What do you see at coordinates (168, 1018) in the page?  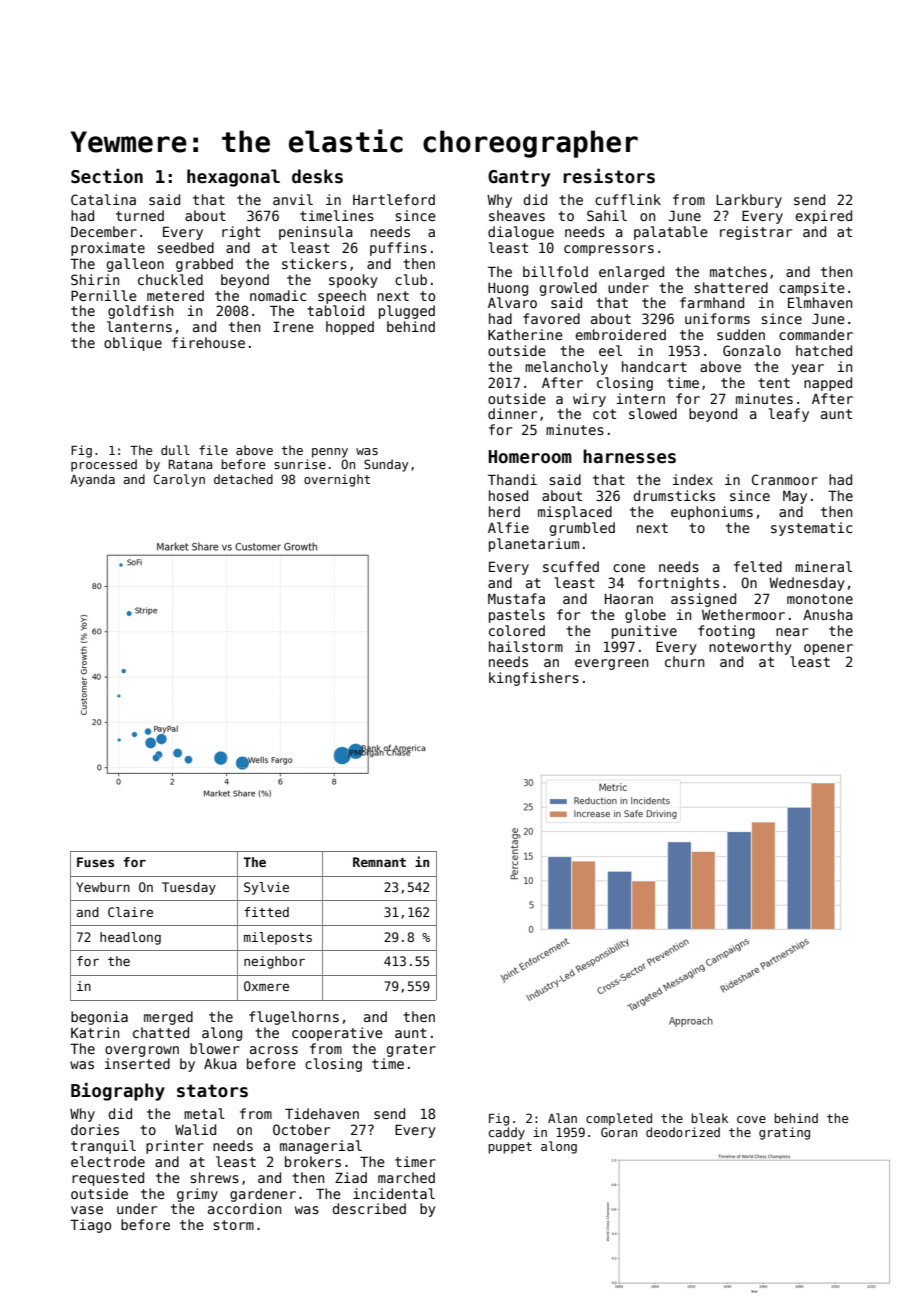 I see `merged` at bounding box center [168, 1018].
